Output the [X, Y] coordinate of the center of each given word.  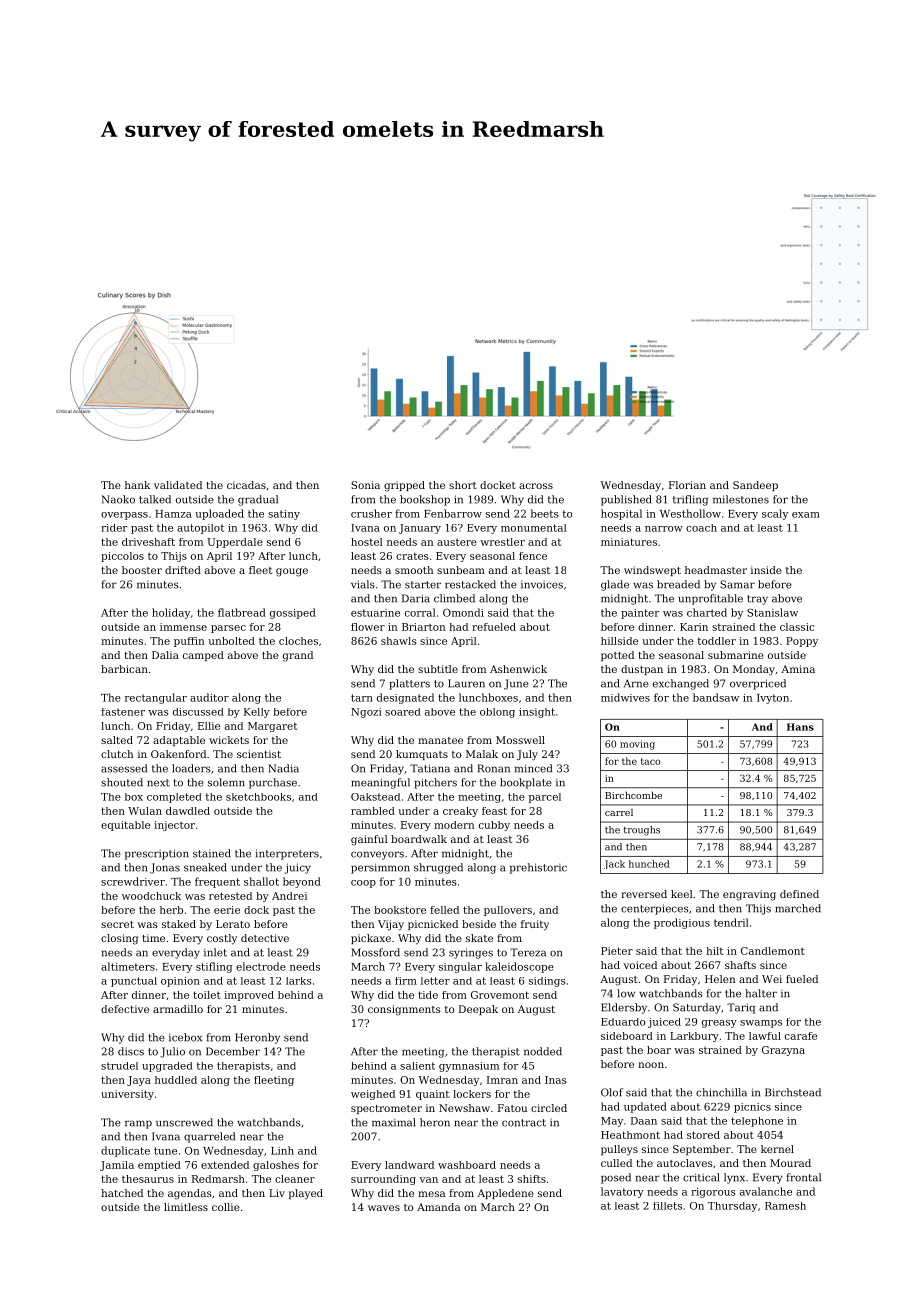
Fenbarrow [453, 513]
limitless [186, 1207]
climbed [454, 598]
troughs [642, 831]
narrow [664, 529]
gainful [369, 840]
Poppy [802, 642]
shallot [261, 881]
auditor [209, 697]
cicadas [246, 485]
